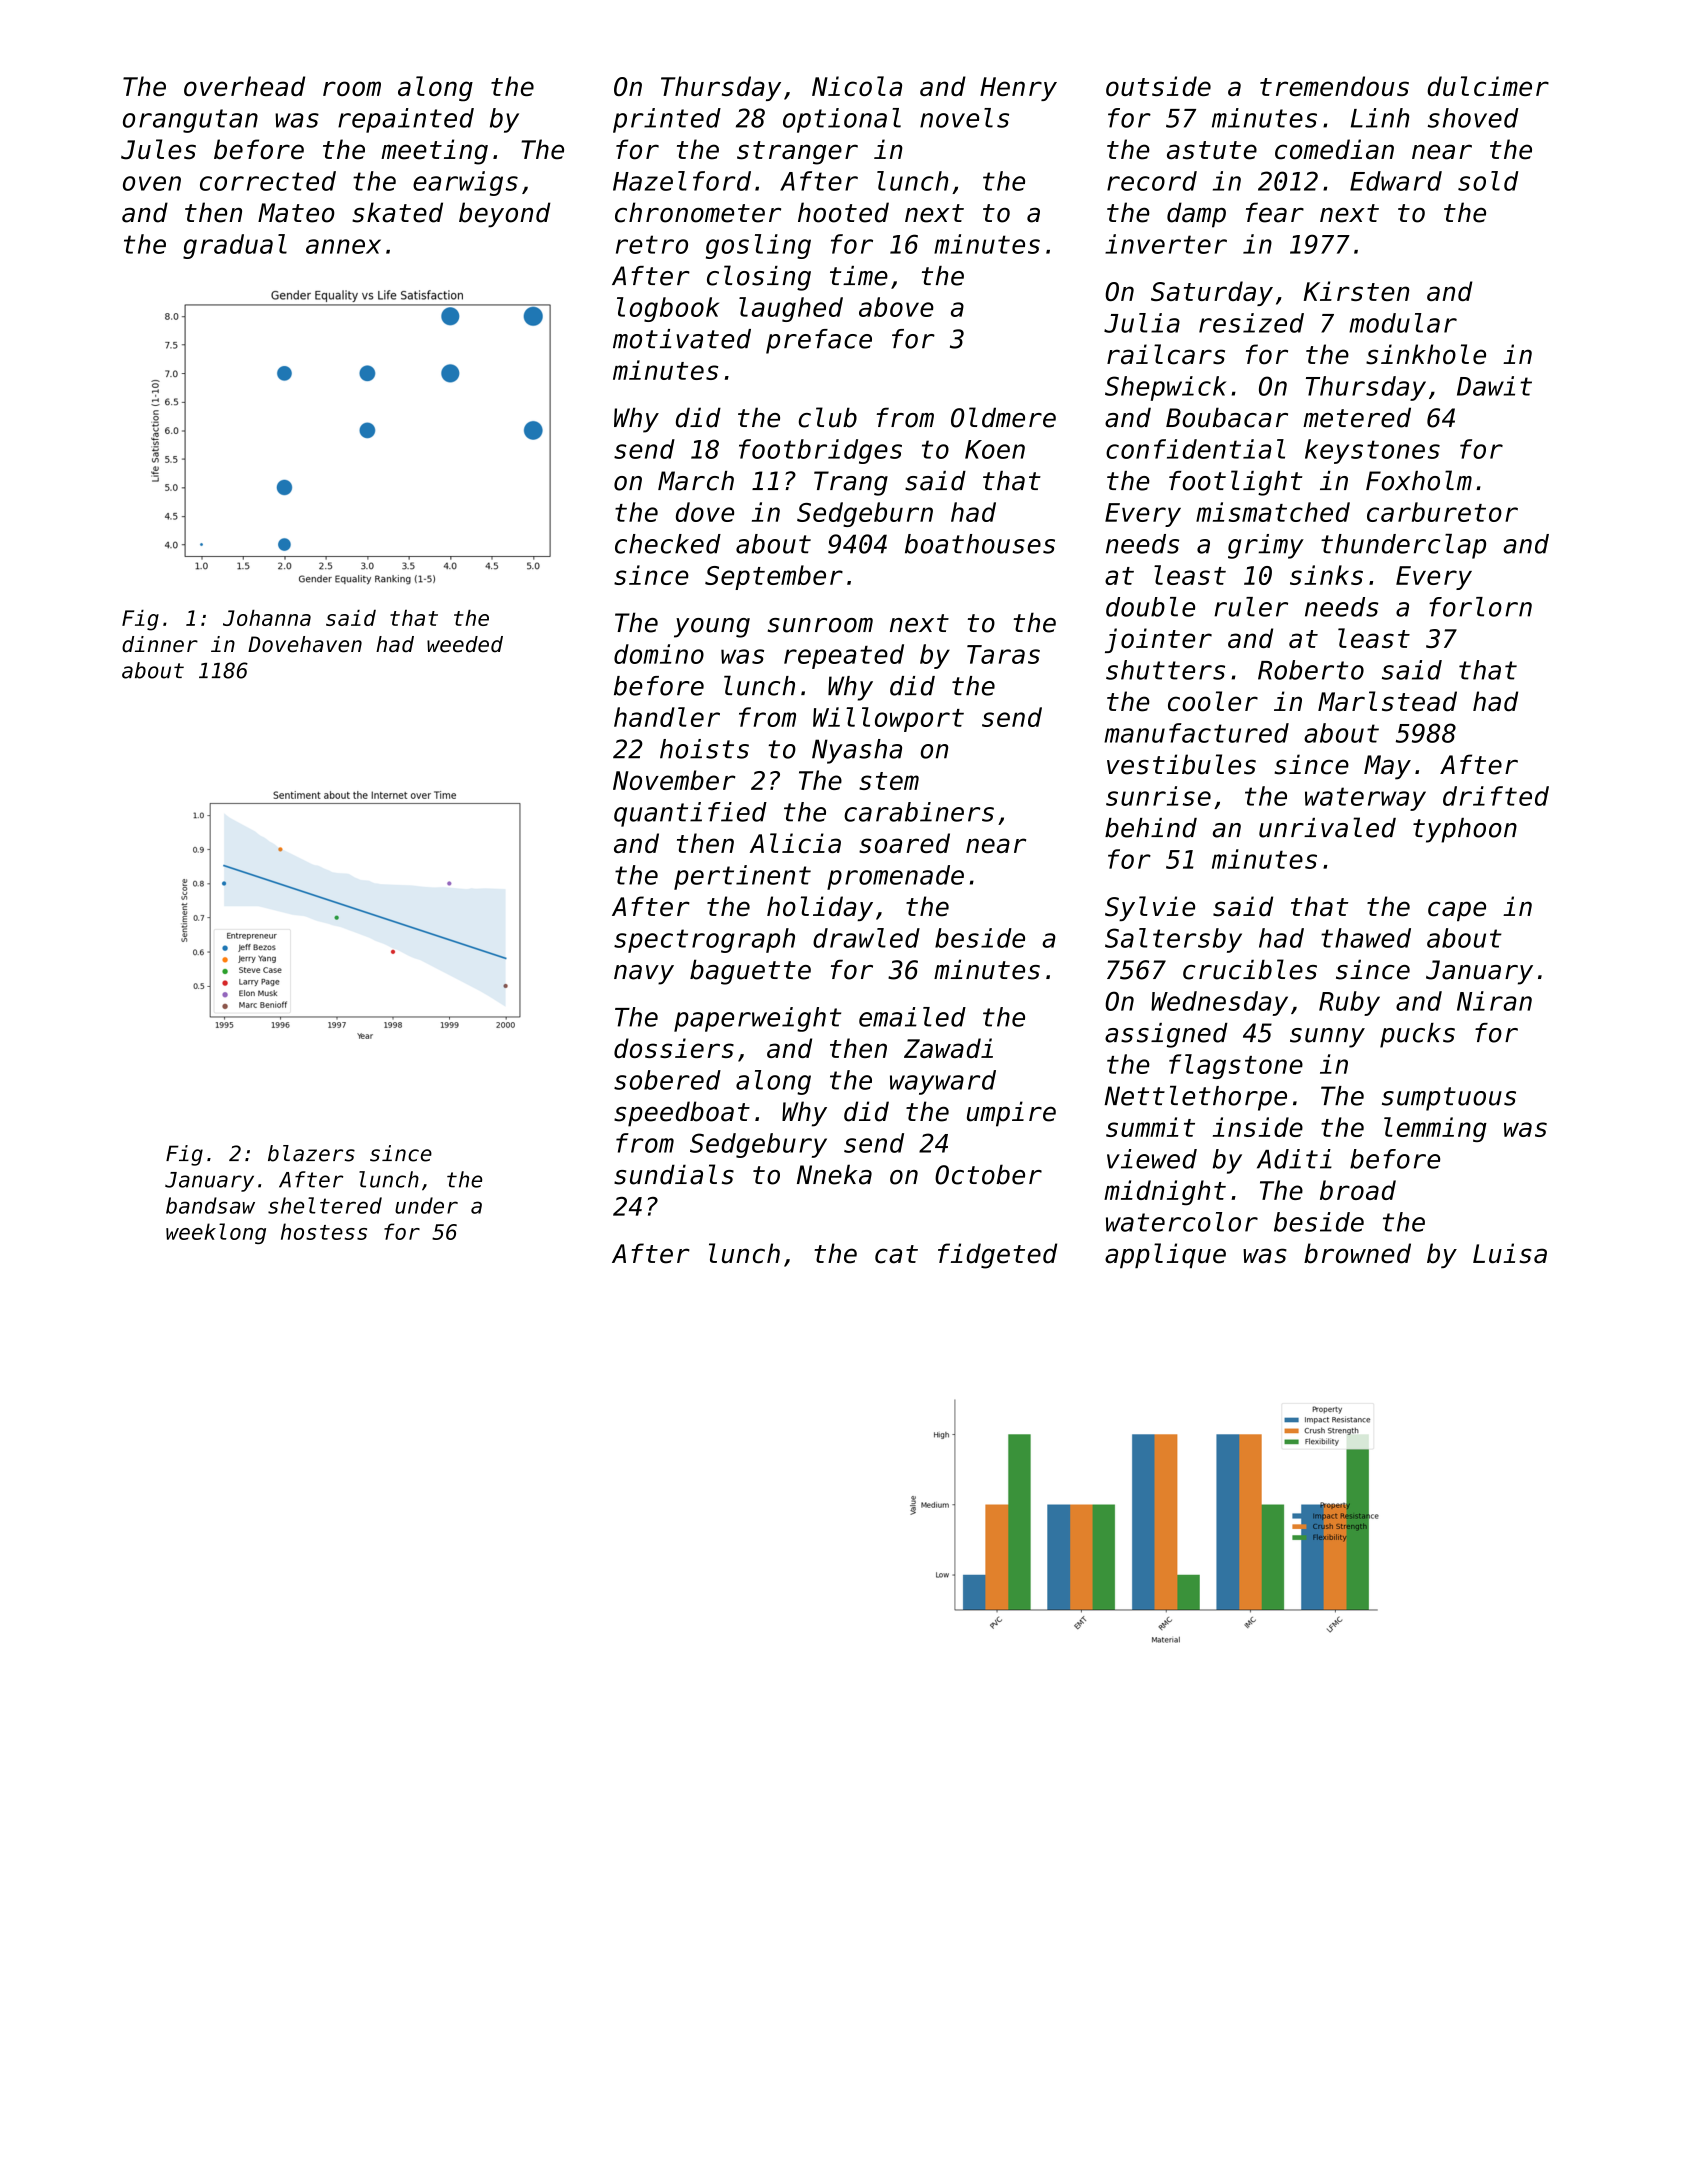 Image resolution: width=1683 pixels, height=2178 pixels. I want to click on shoved, so click(1473, 118).
